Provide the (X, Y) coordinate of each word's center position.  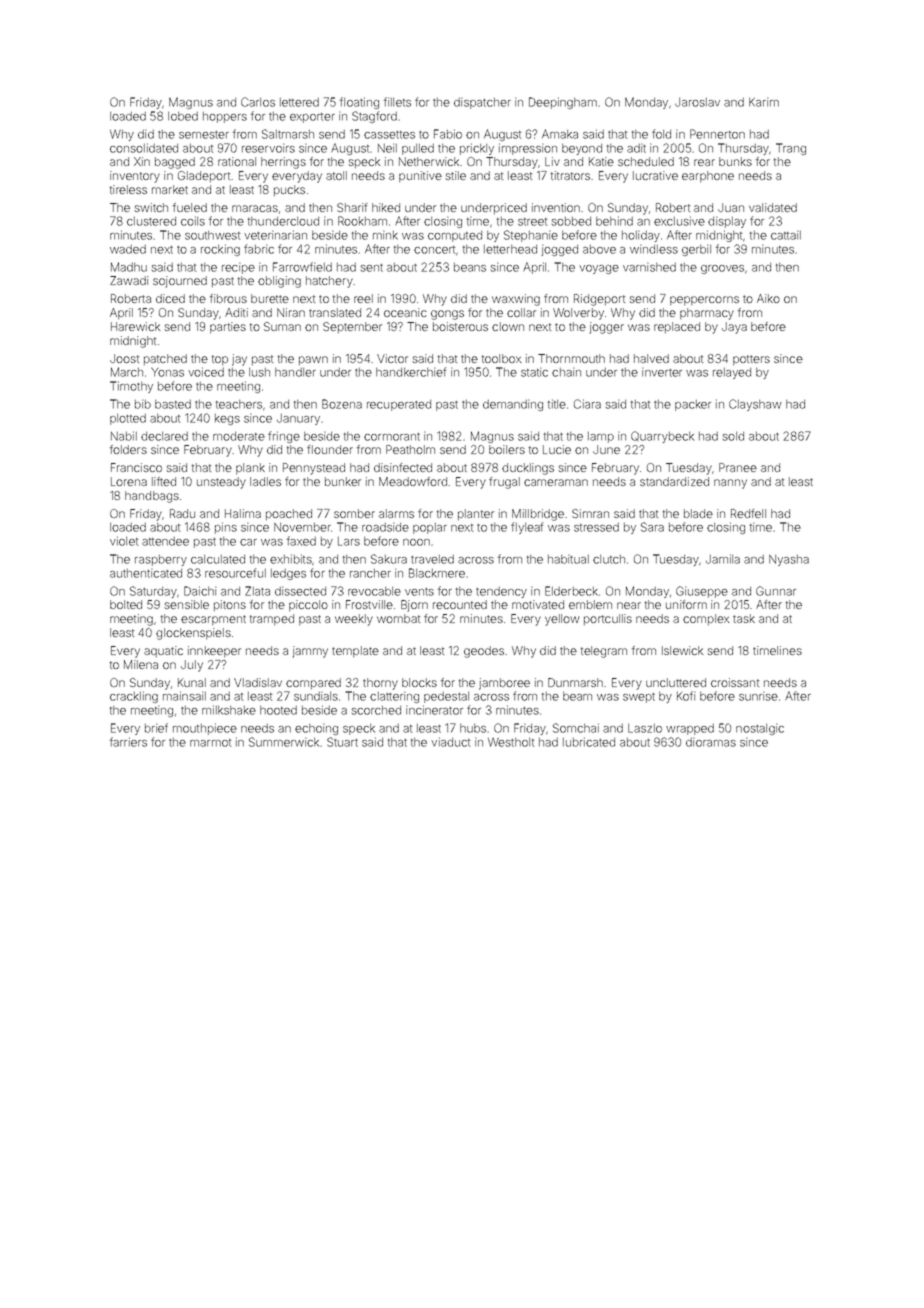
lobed (183, 116)
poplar (430, 528)
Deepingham (563, 103)
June (606, 449)
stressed (596, 527)
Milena (141, 664)
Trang (791, 149)
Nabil (124, 436)
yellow (562, 620)
